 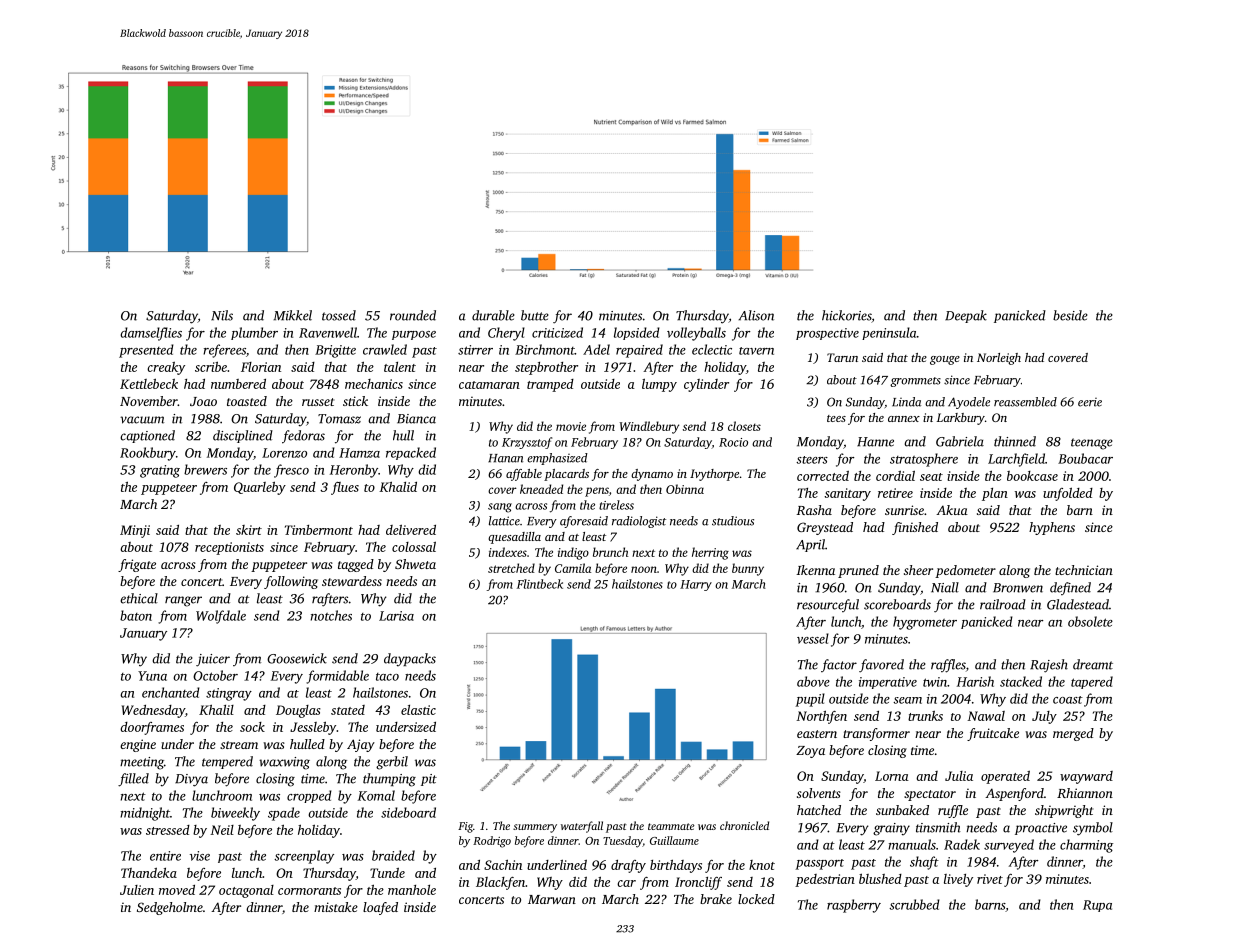 What do you see at coordinates (1070, 315) in the image?
I see `beside` at bounding box center [1070, 315].
